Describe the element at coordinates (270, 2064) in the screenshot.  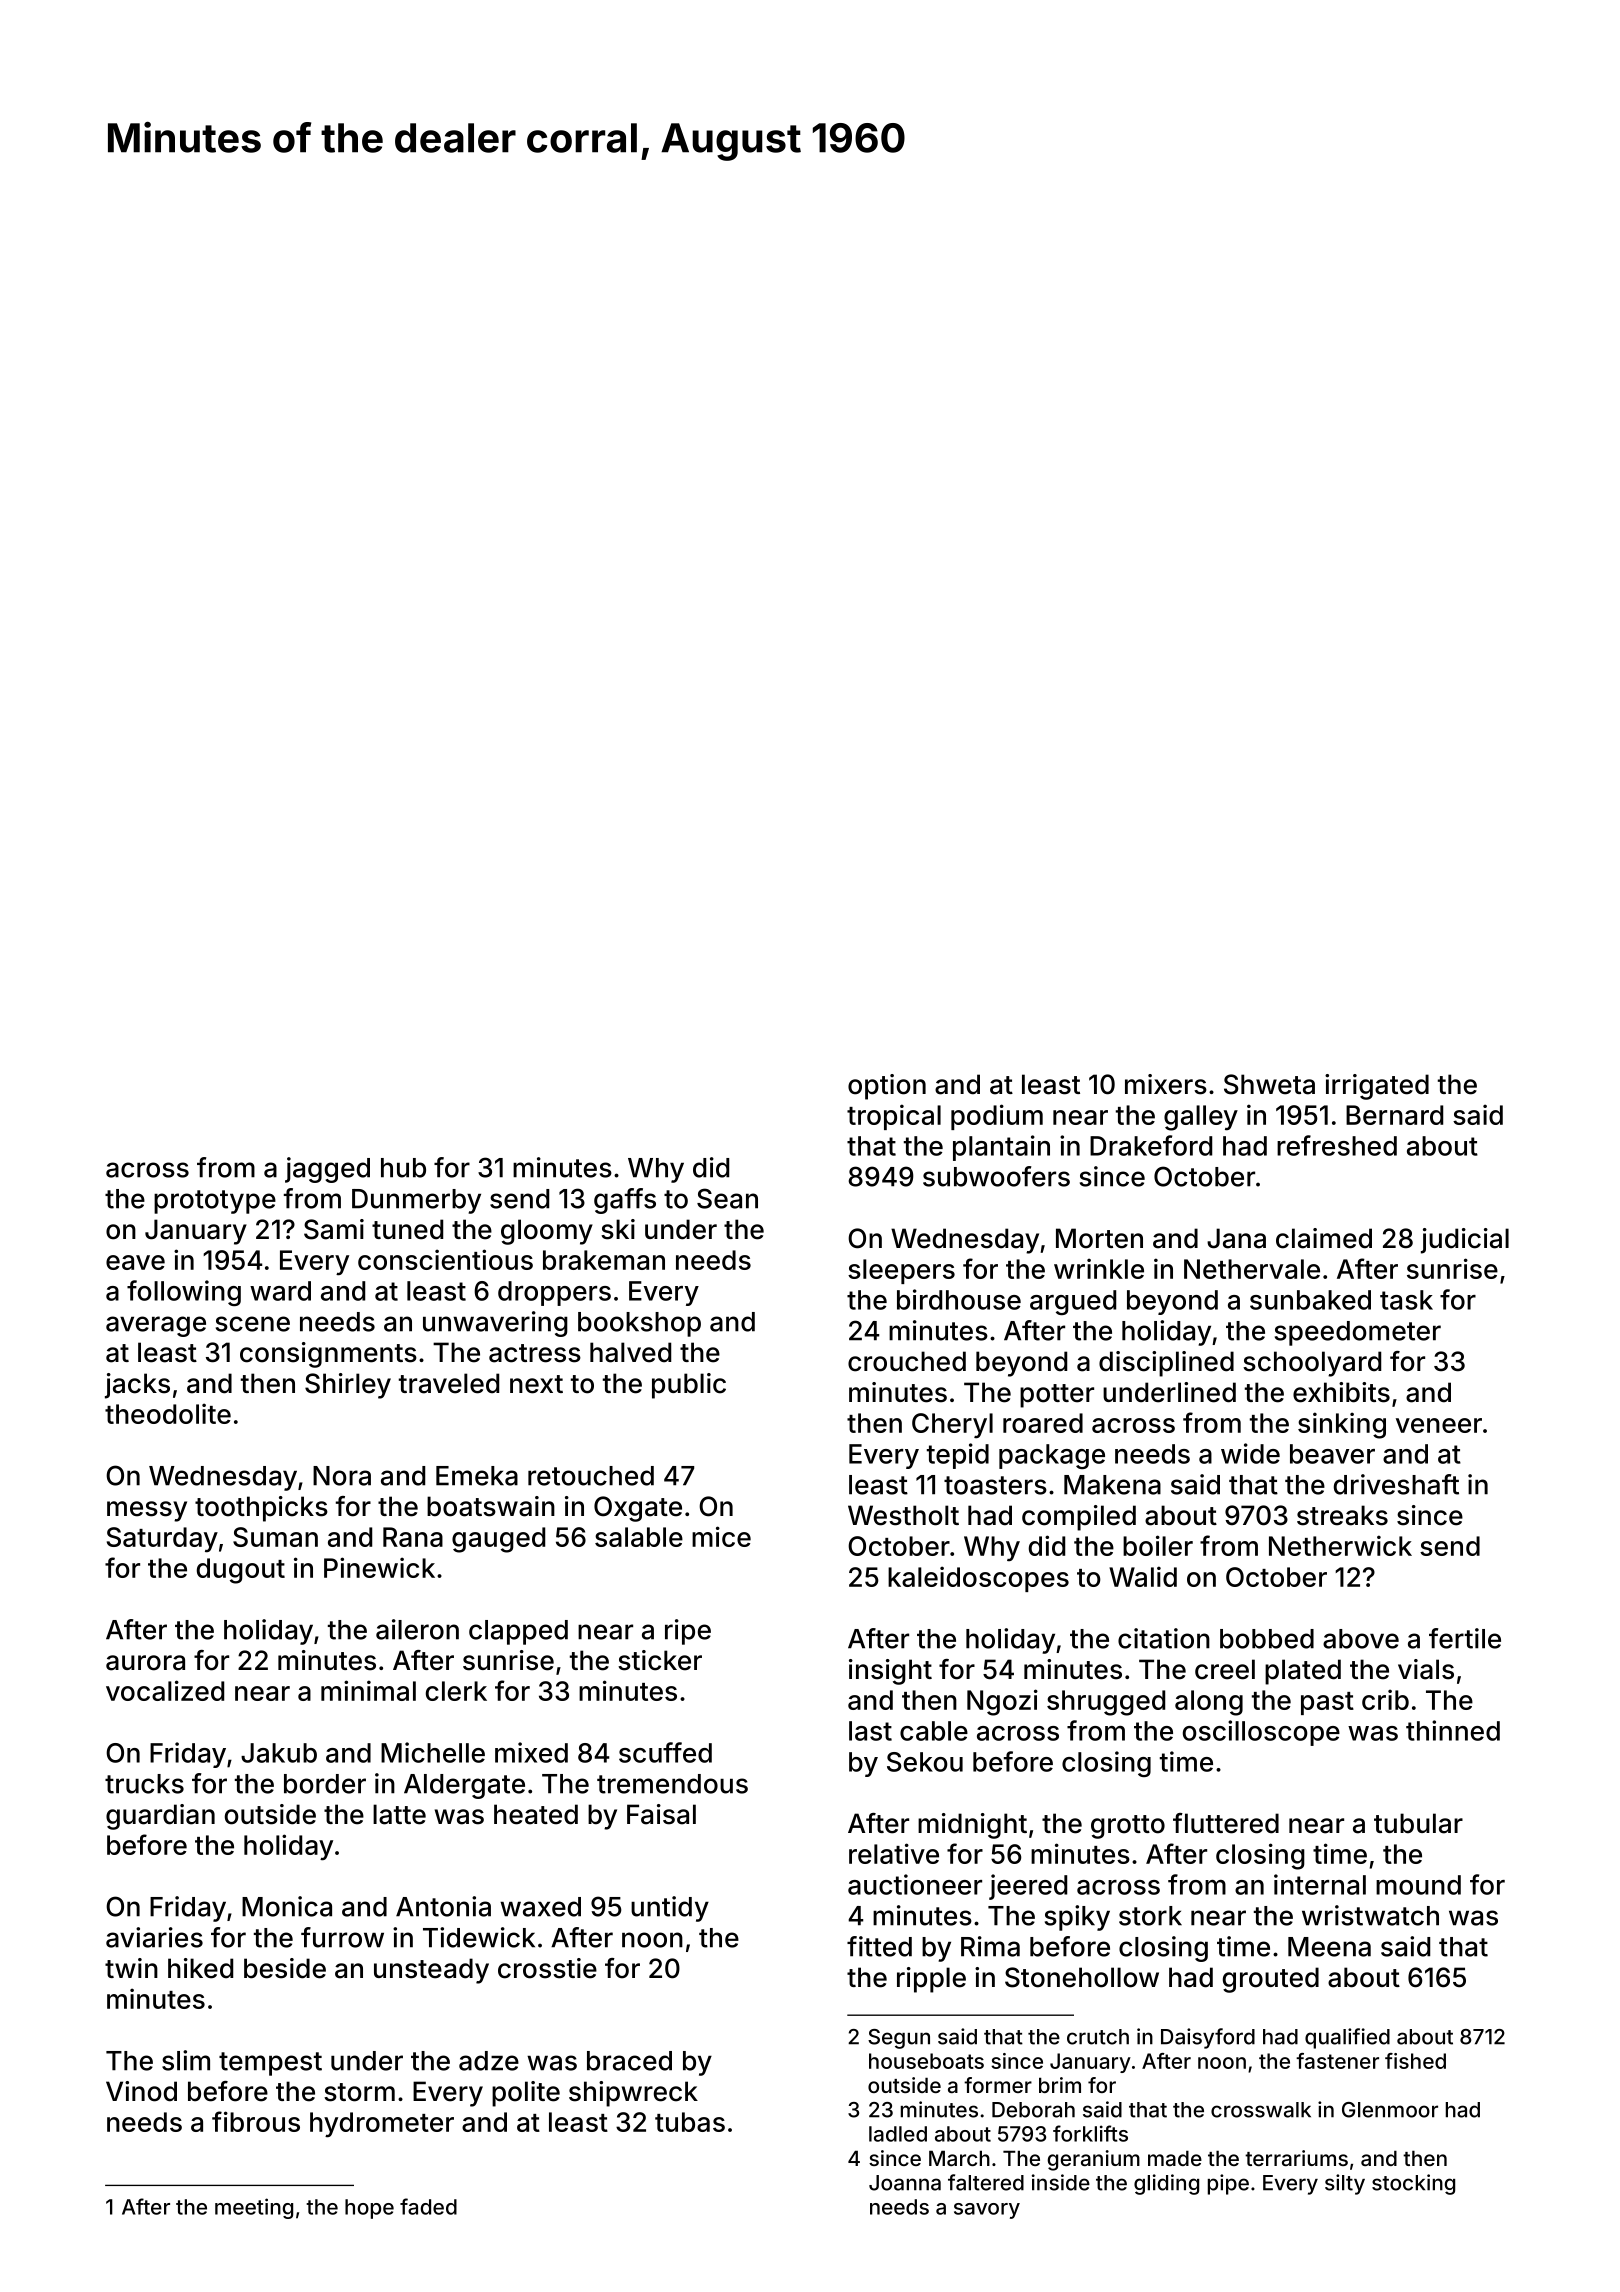
I see `tempest` at that location.
